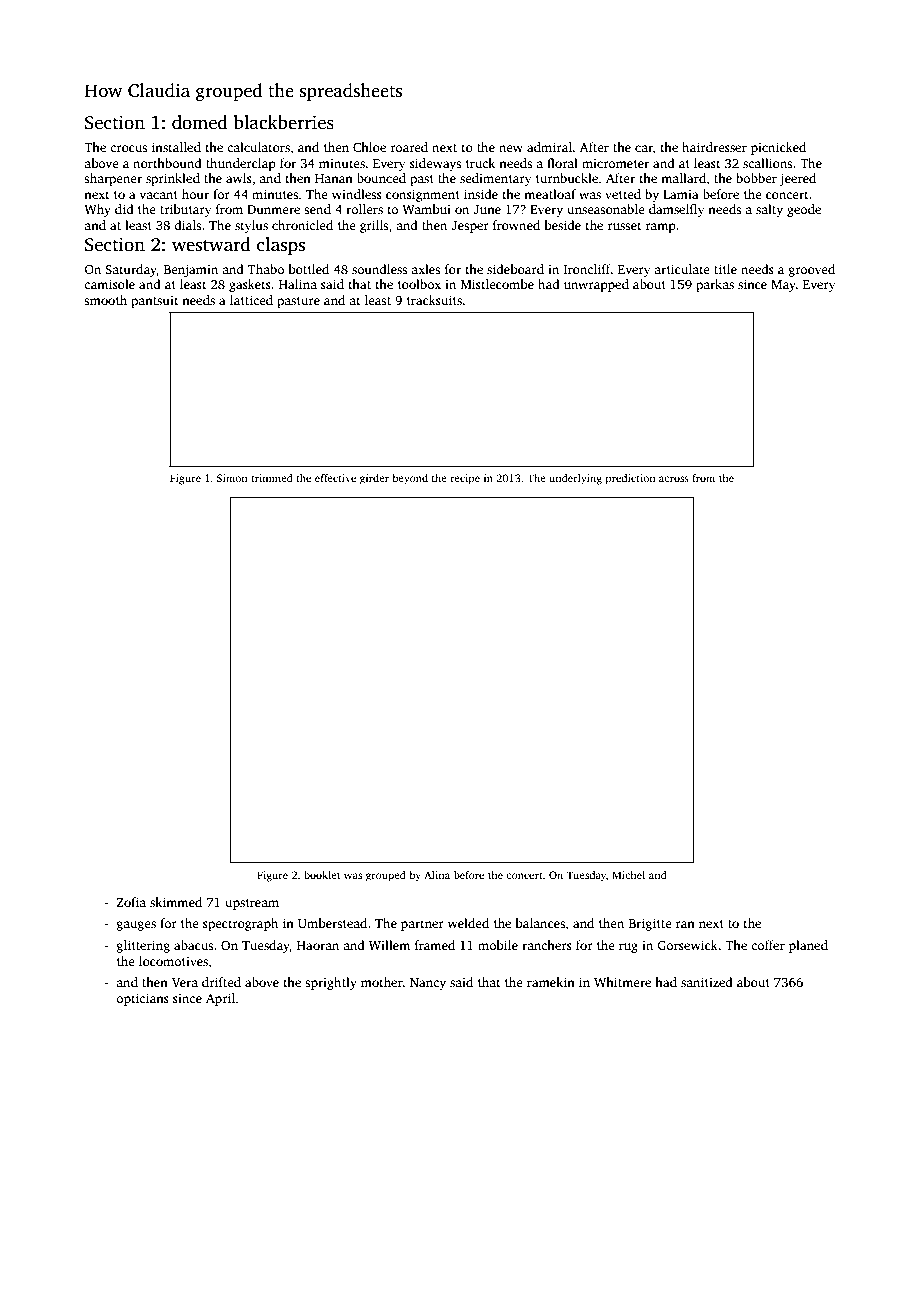 This page has height=1308, width=924. What do you see at coordinates (369, 147) in the page?
I see `Chloe` at bounding box center [369, 147].
